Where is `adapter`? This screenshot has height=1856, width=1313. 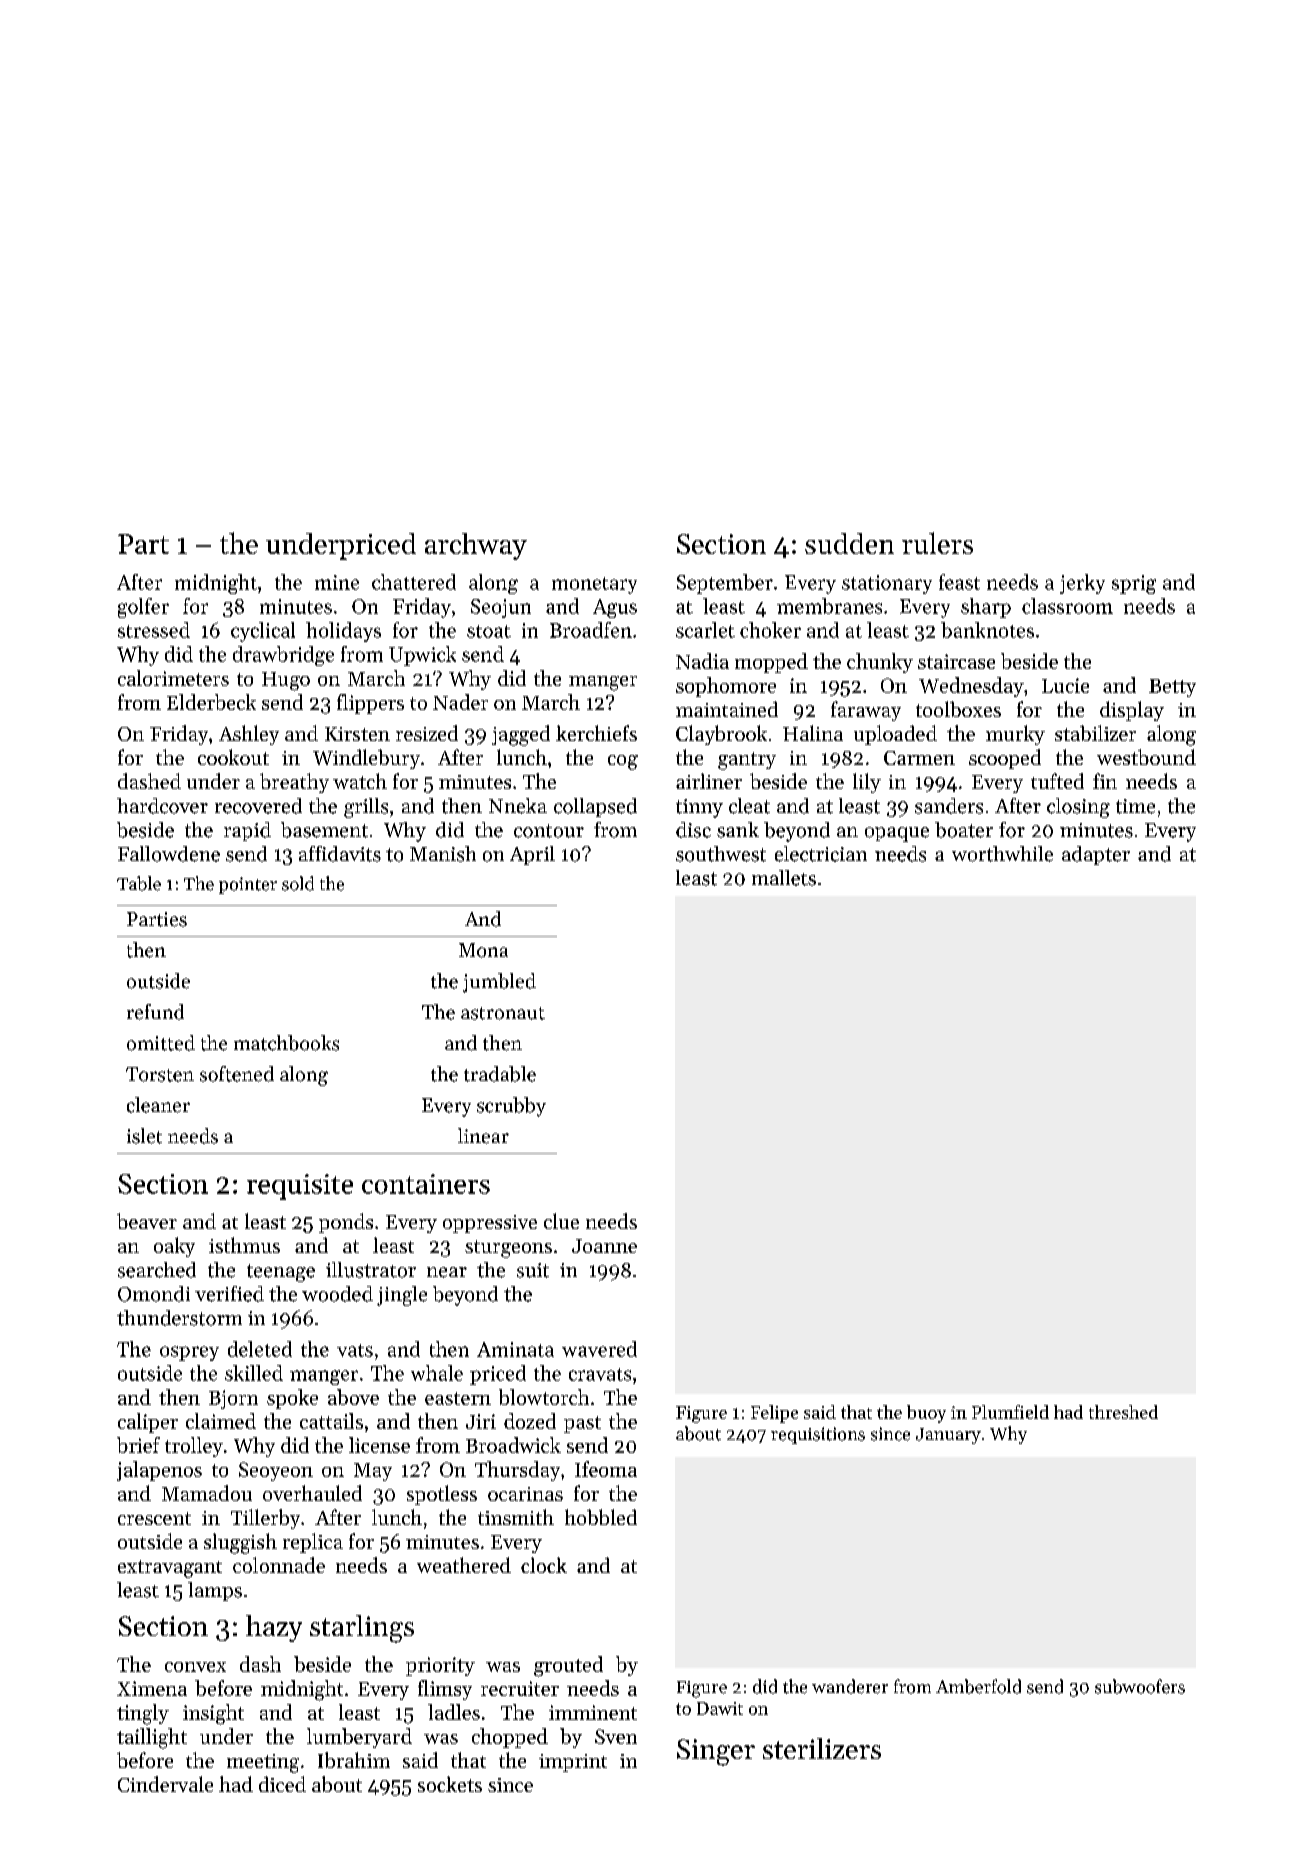
adapter is located at coordinates (1096, 855).
